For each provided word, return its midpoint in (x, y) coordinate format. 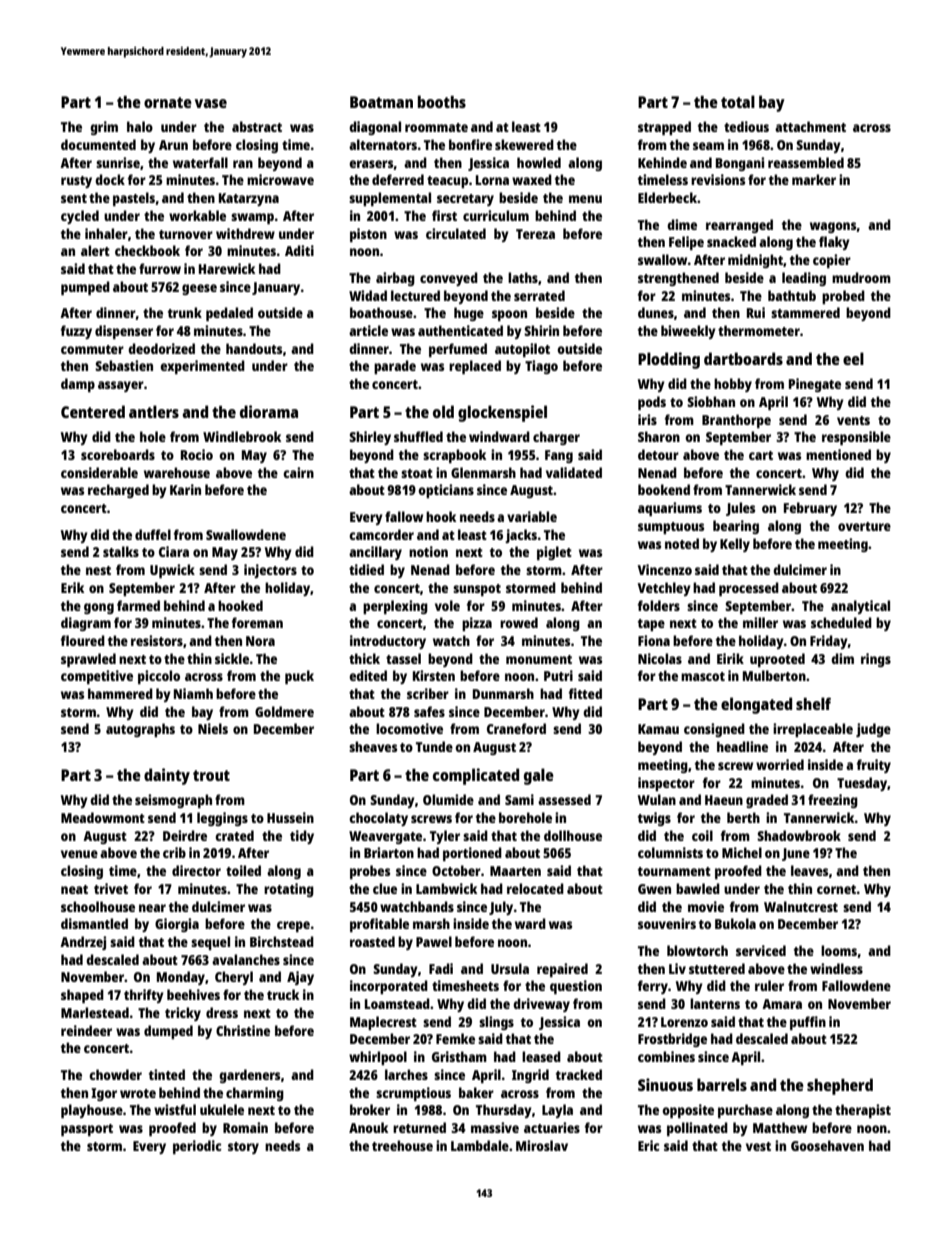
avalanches (246, 959)
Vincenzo (665, 569)
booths (442, 101)
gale (539, 776)
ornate (168, 102)
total (738, 101)
